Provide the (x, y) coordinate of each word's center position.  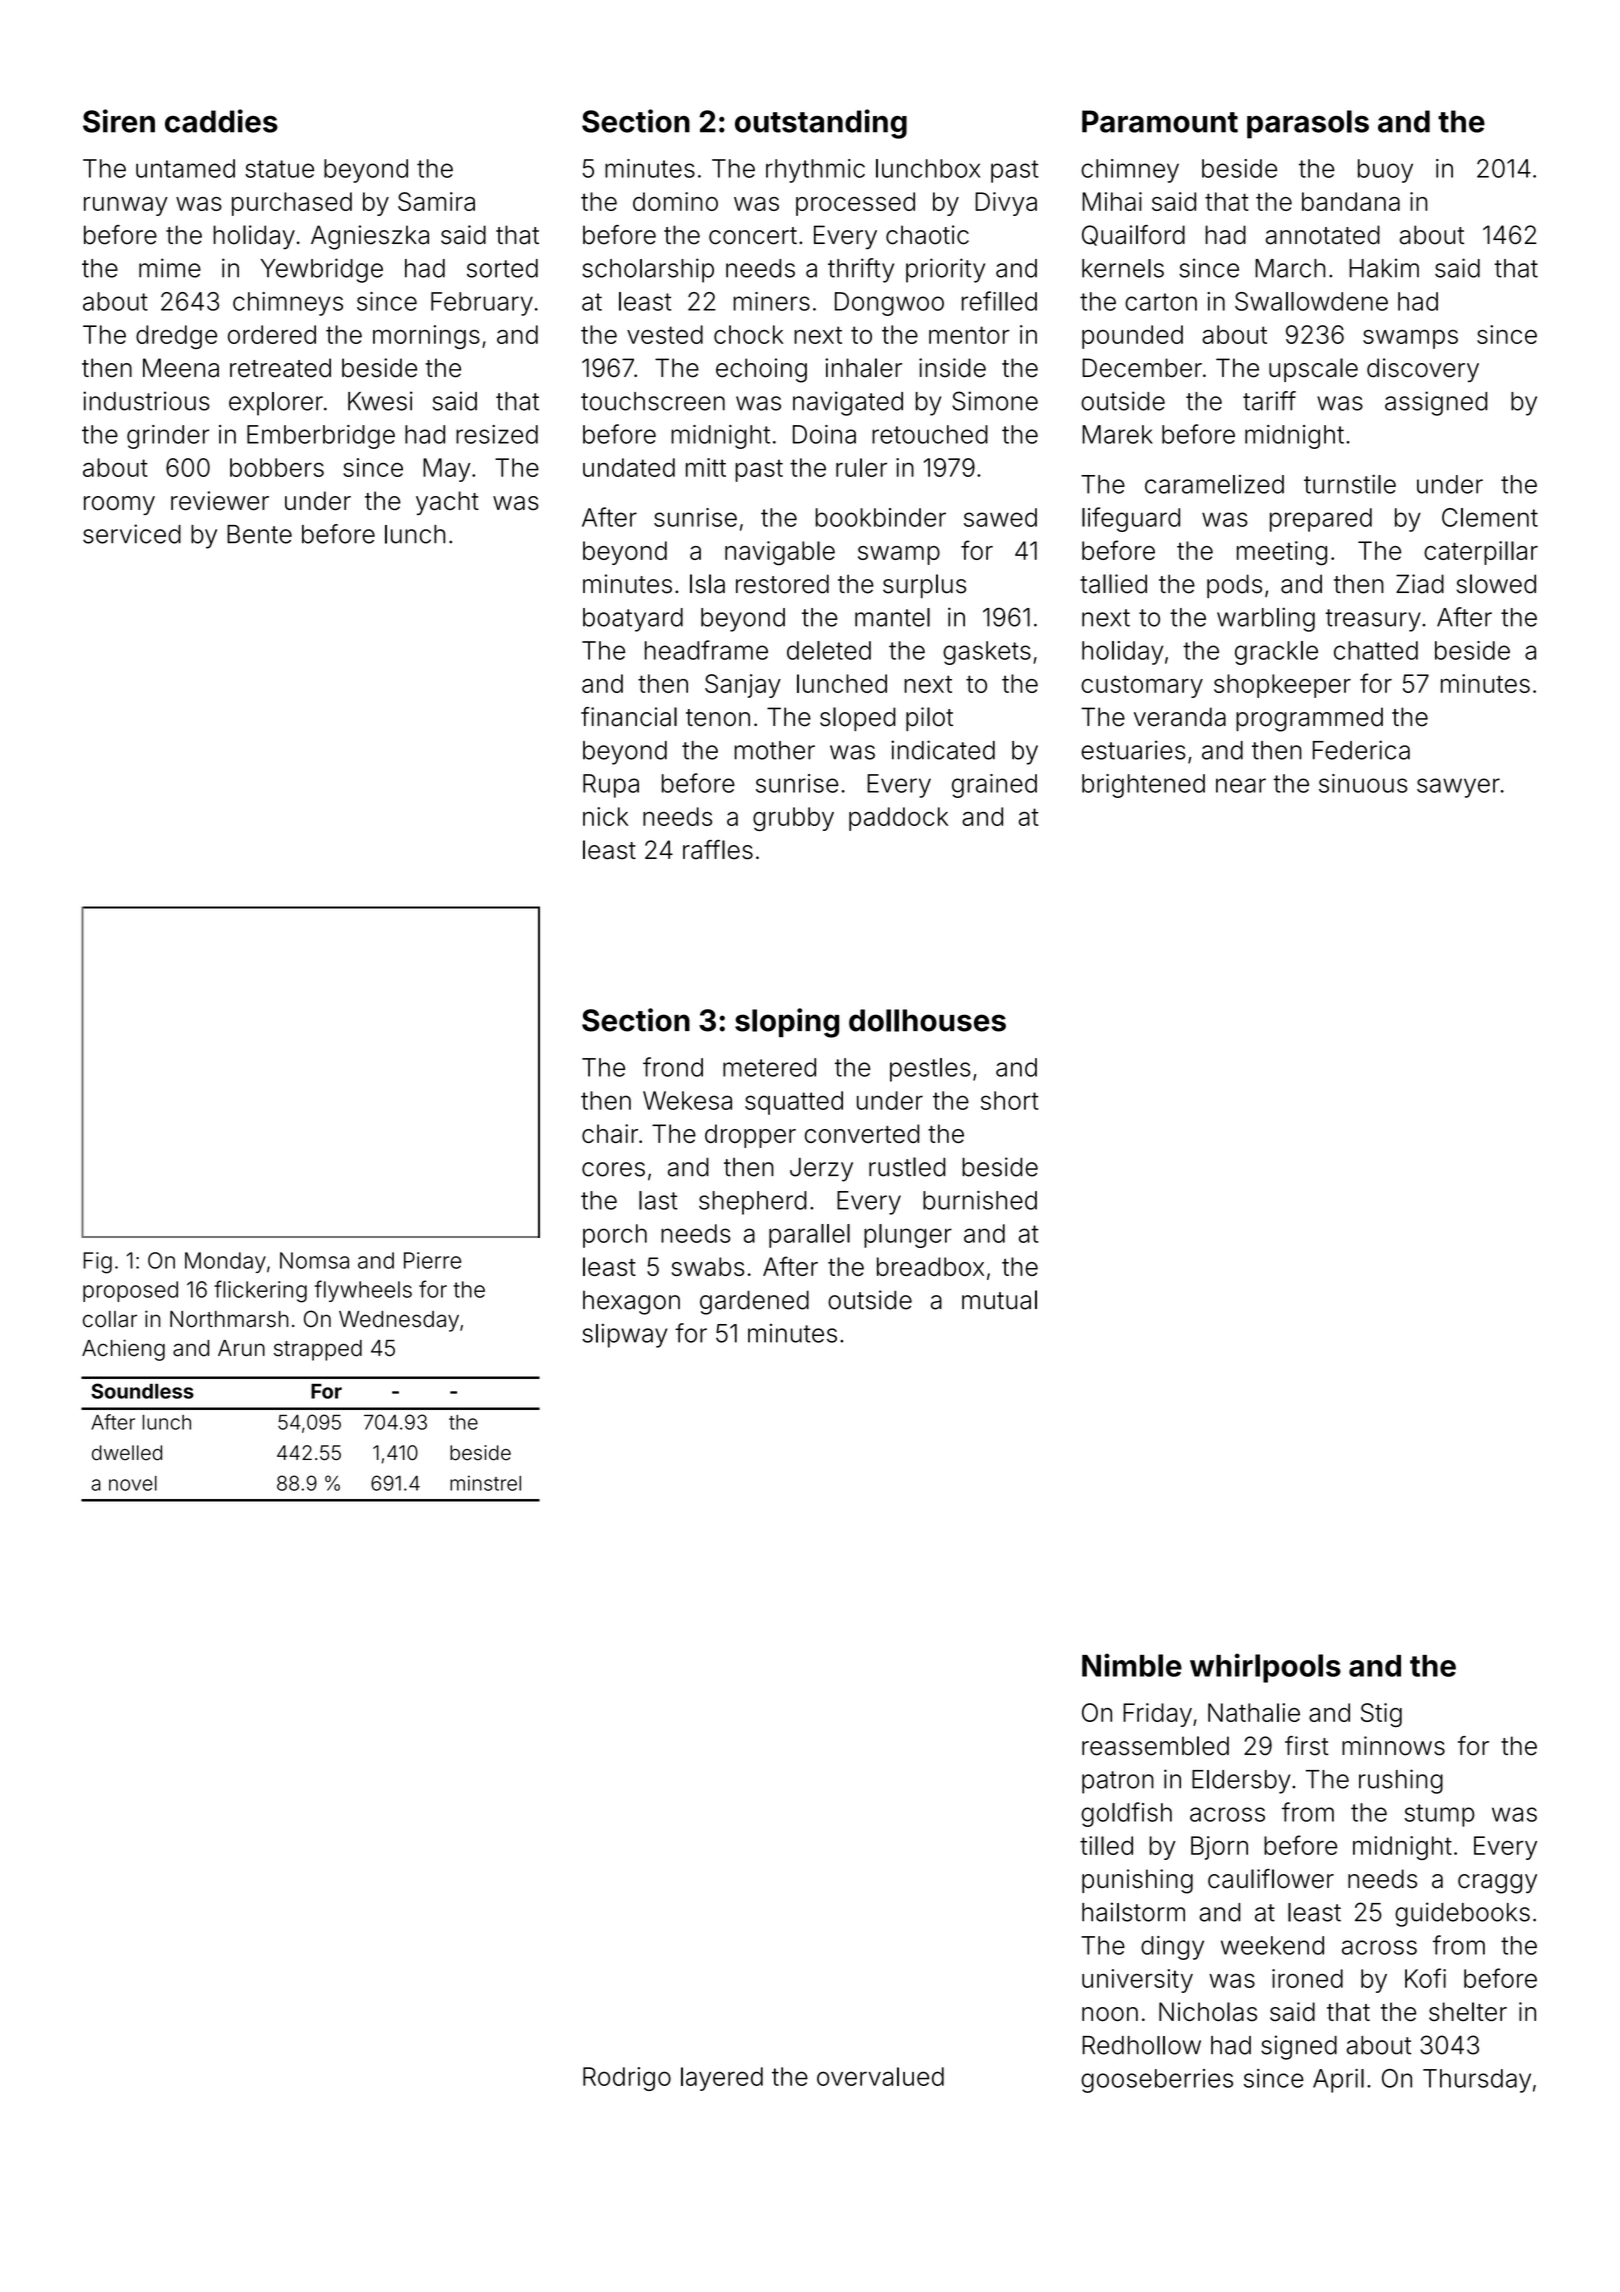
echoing (761, 370)
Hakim (1384, 268)
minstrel (485, 1483)
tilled (1106, 1845)
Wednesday (399, 1321)
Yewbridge (321, 270)
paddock (898, 819)
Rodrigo (627, 2079)
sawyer (1458, 788)
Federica (1361, 750)
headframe (706, 650)
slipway (624, 1336)
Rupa (611, 786)
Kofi (1425, 1978)
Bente (259, 534)
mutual (999, 1300)
